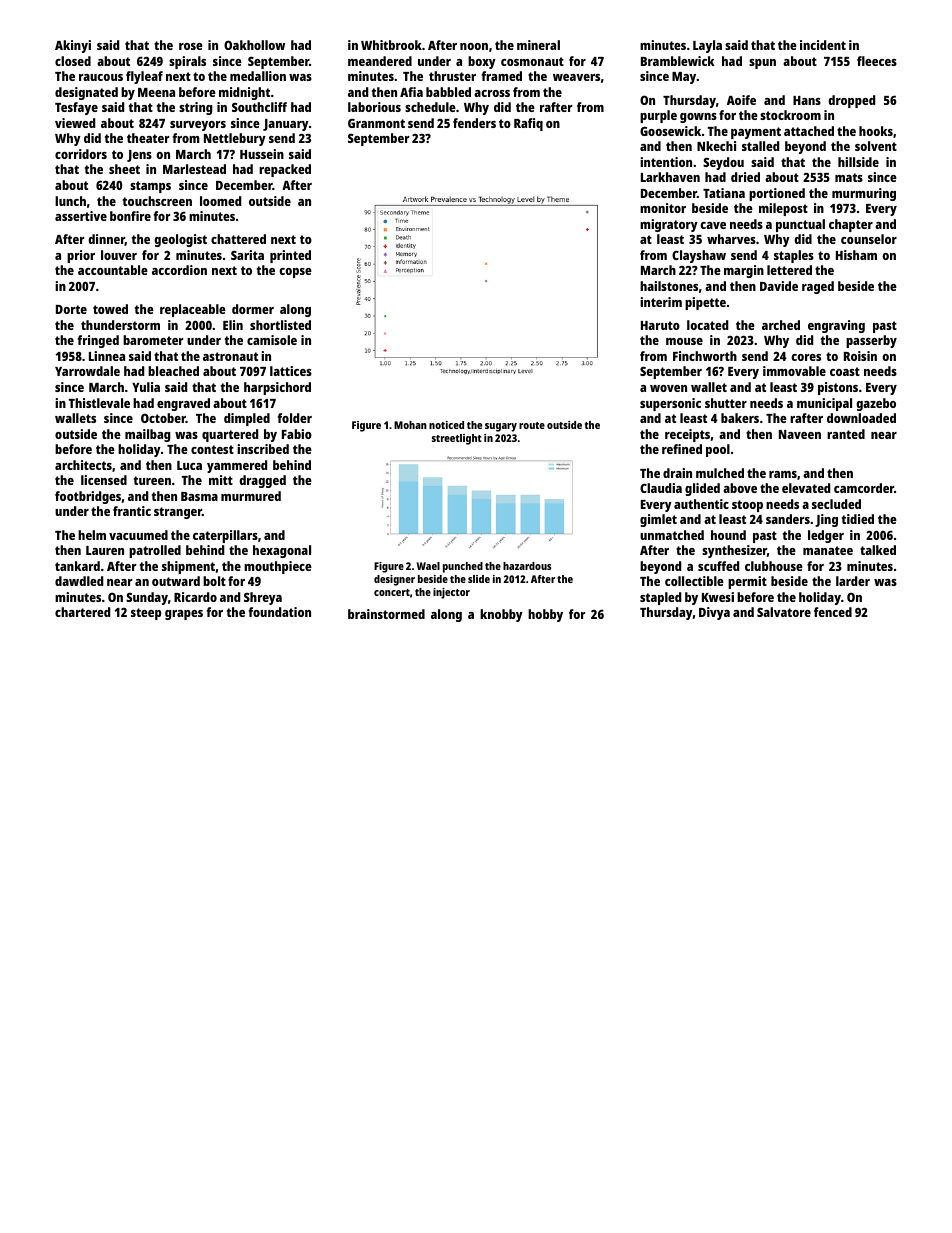 This image has height=1233, width=952. I want to click on surveyors, so click(198, 126).
